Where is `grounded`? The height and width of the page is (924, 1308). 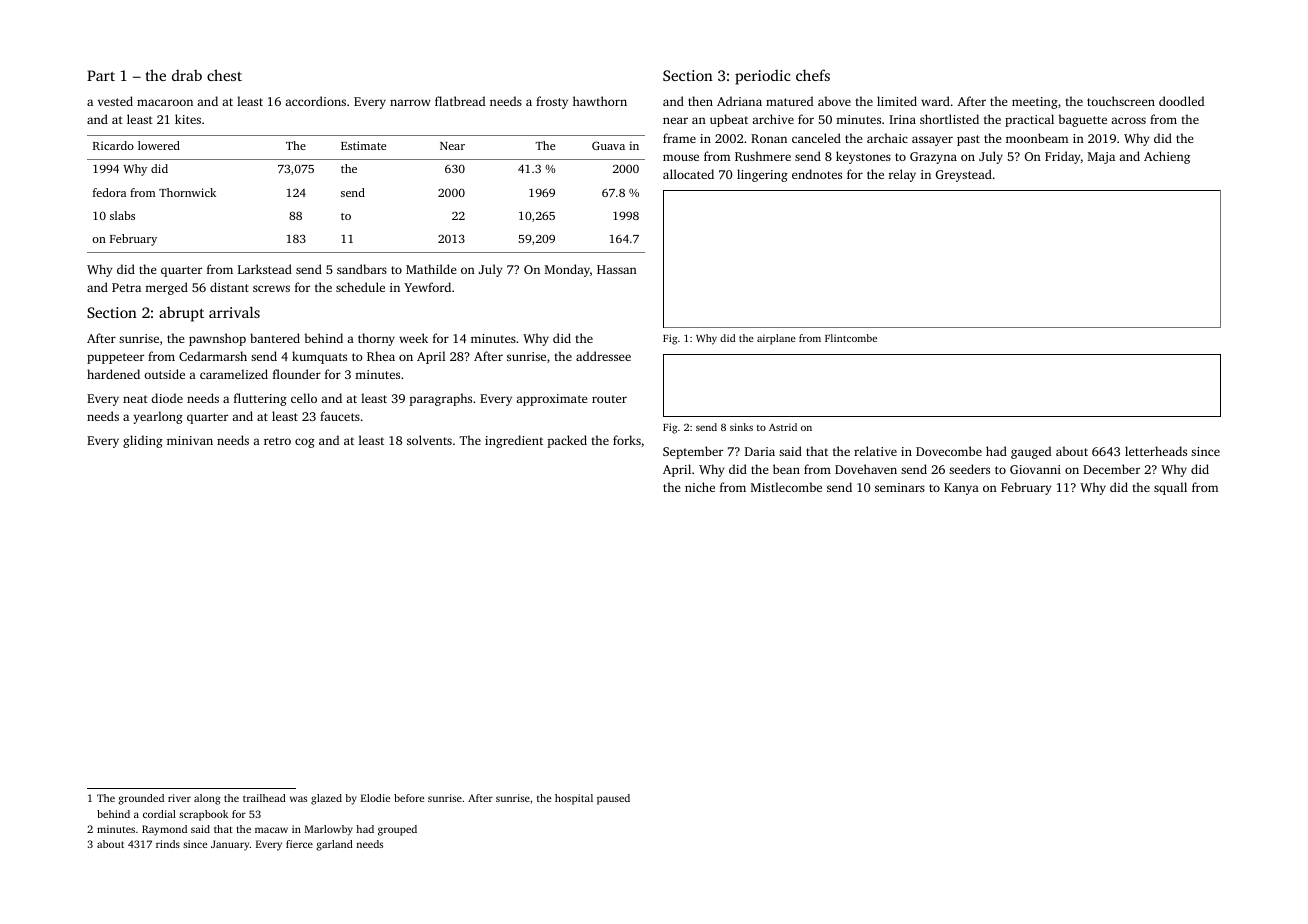
grounded is located at coordinates (141, 799).
